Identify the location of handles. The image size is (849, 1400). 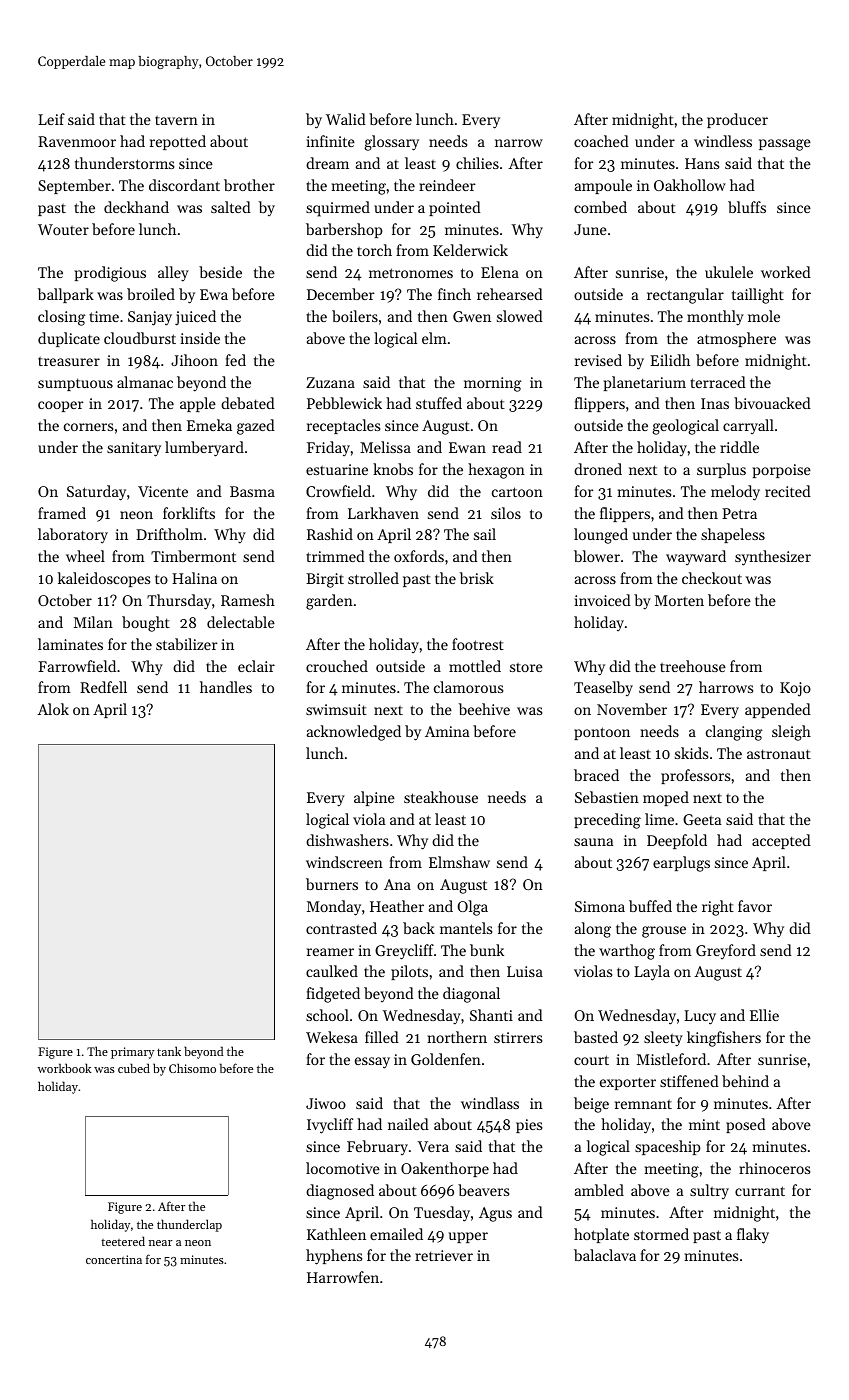
(226, 687).
